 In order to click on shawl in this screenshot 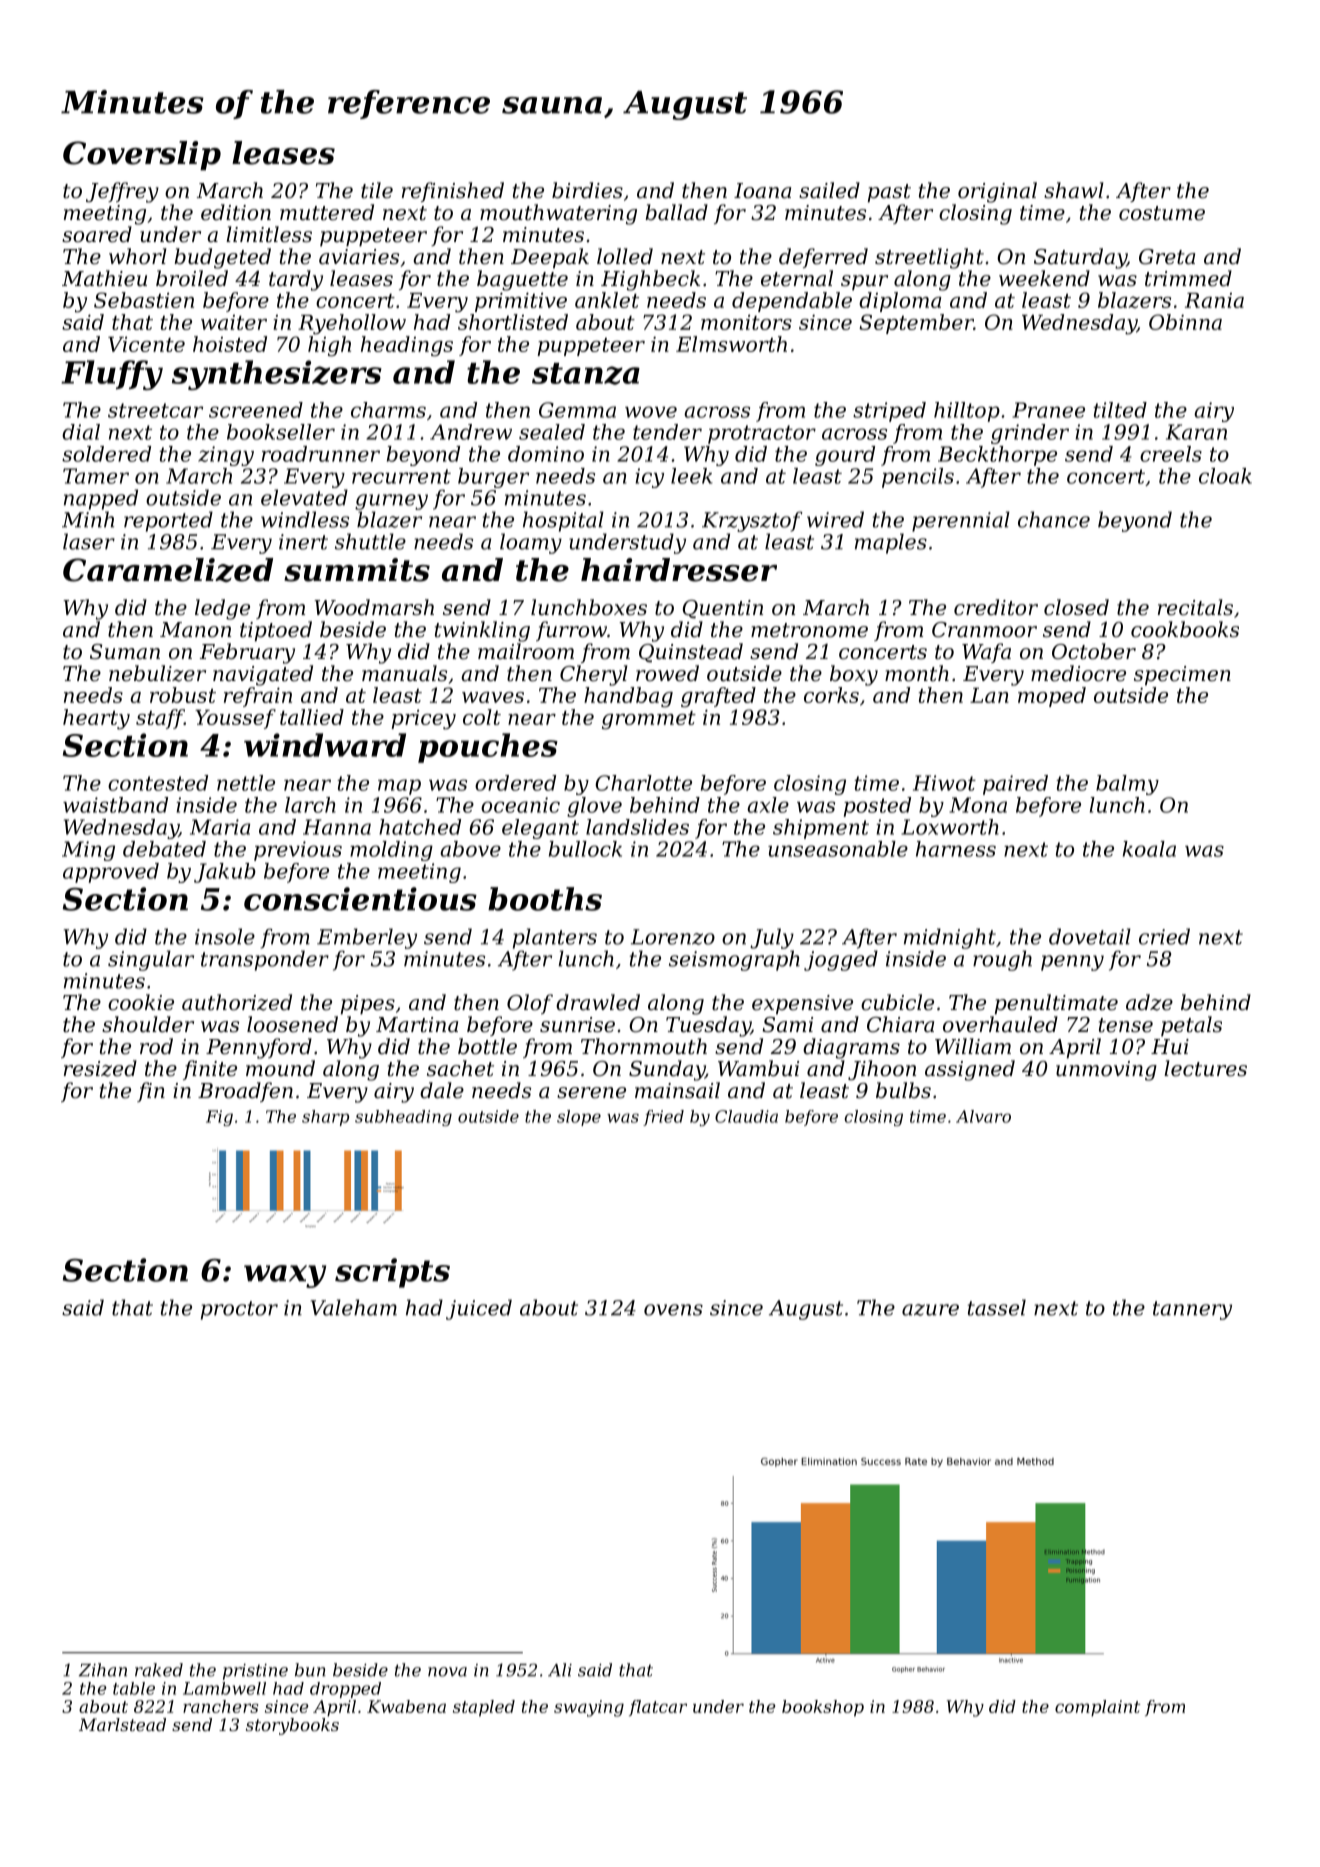, I will do `click(1074, 190)`.
